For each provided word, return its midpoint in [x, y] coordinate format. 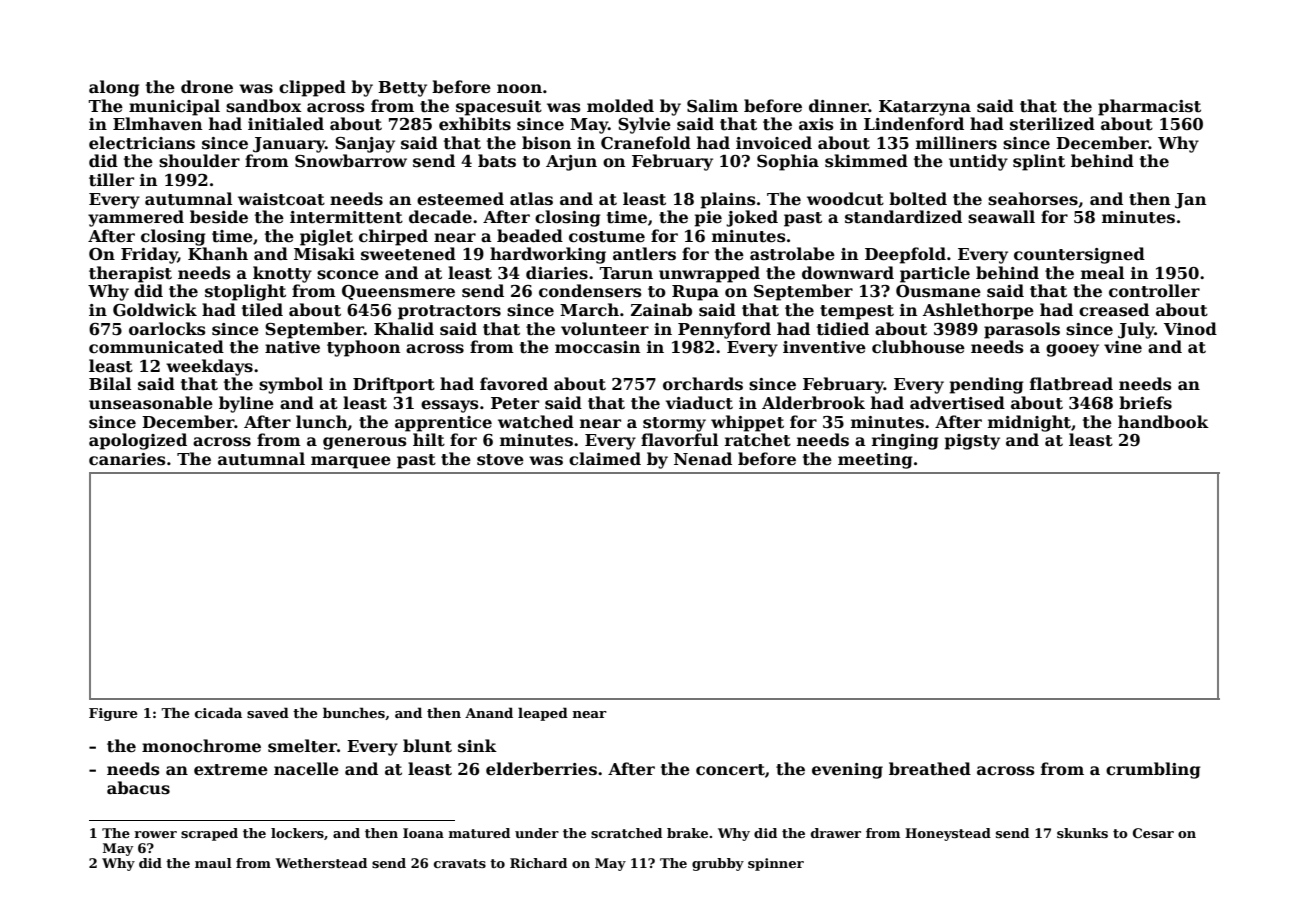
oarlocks [167, 329]
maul [213, 863]
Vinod [1190, 329]
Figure [113, 714]
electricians [142, 143]
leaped [543, 714]
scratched [626, 833]
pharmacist [1149, 107]
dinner [839, 105]
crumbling [1153, 770]
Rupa [695, 293]
